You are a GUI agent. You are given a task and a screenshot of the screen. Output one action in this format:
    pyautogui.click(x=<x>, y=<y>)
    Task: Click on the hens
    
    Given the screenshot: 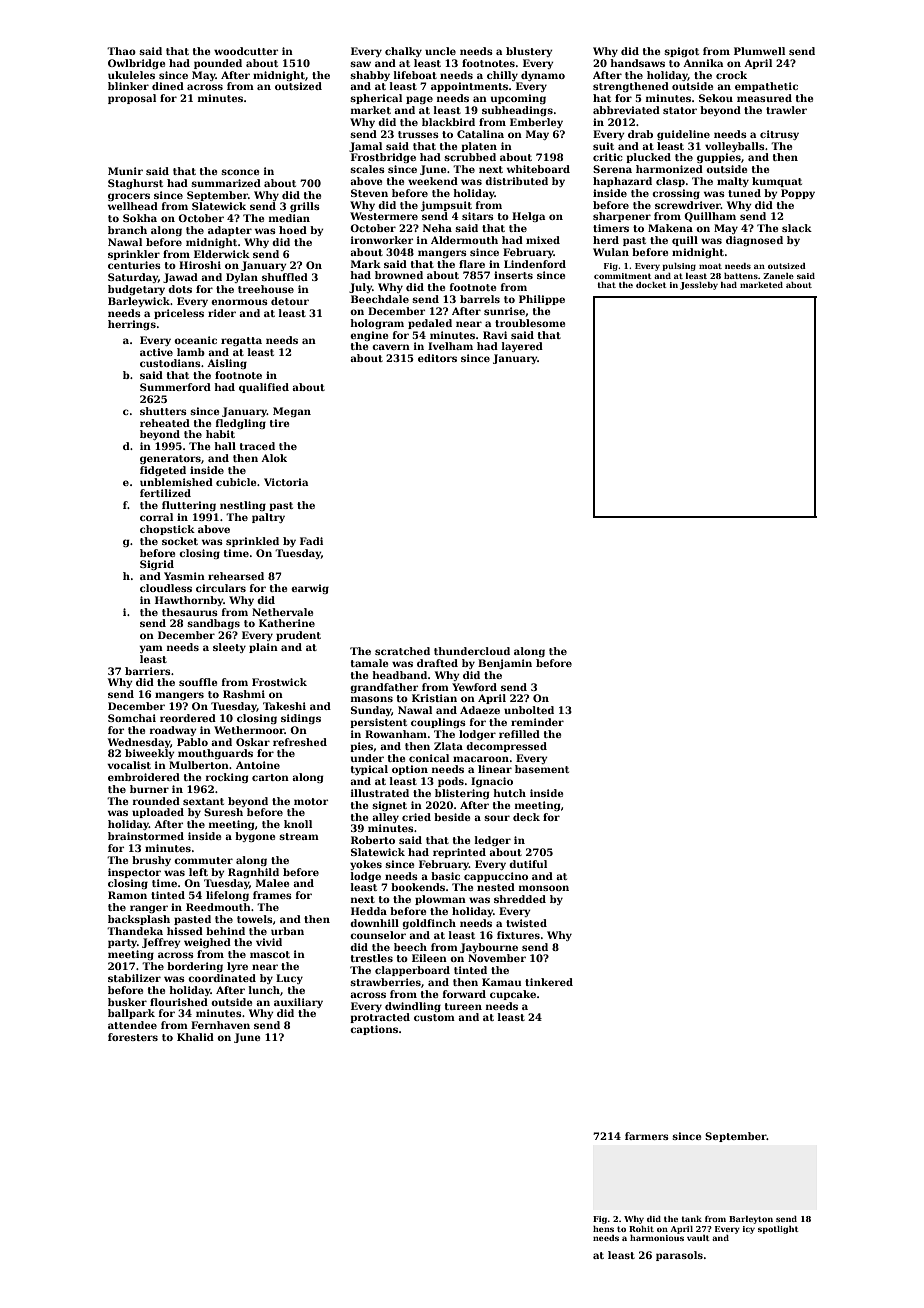 What is the action you would take?
    pyautogui.click(x=603, y=1229)
